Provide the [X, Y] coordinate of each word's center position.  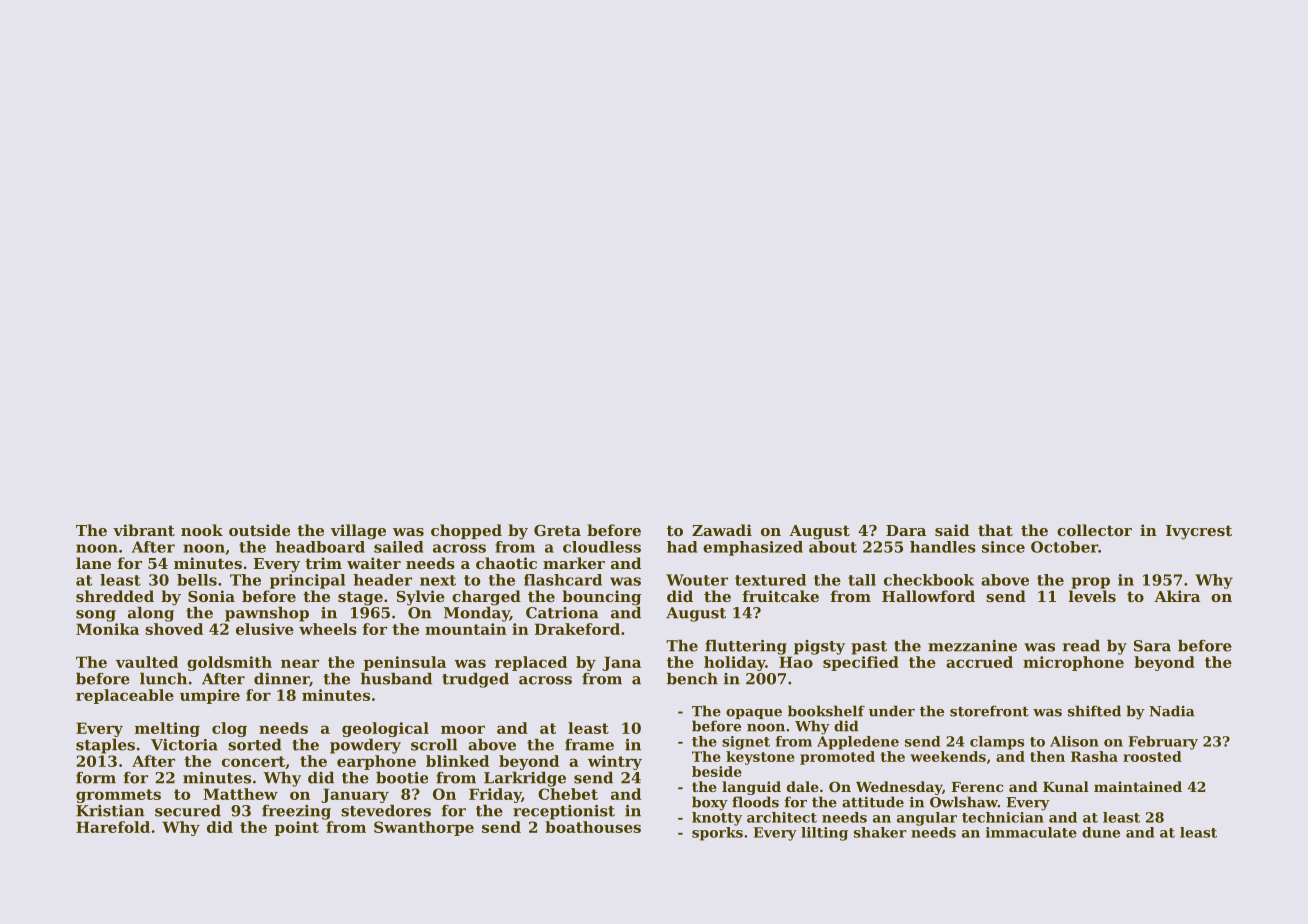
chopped [466, 531]
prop [1090, 583]
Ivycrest [1199, 532]
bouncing [601, 598]
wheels [328, 629]
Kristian [110, 811]
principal [307, 581]
